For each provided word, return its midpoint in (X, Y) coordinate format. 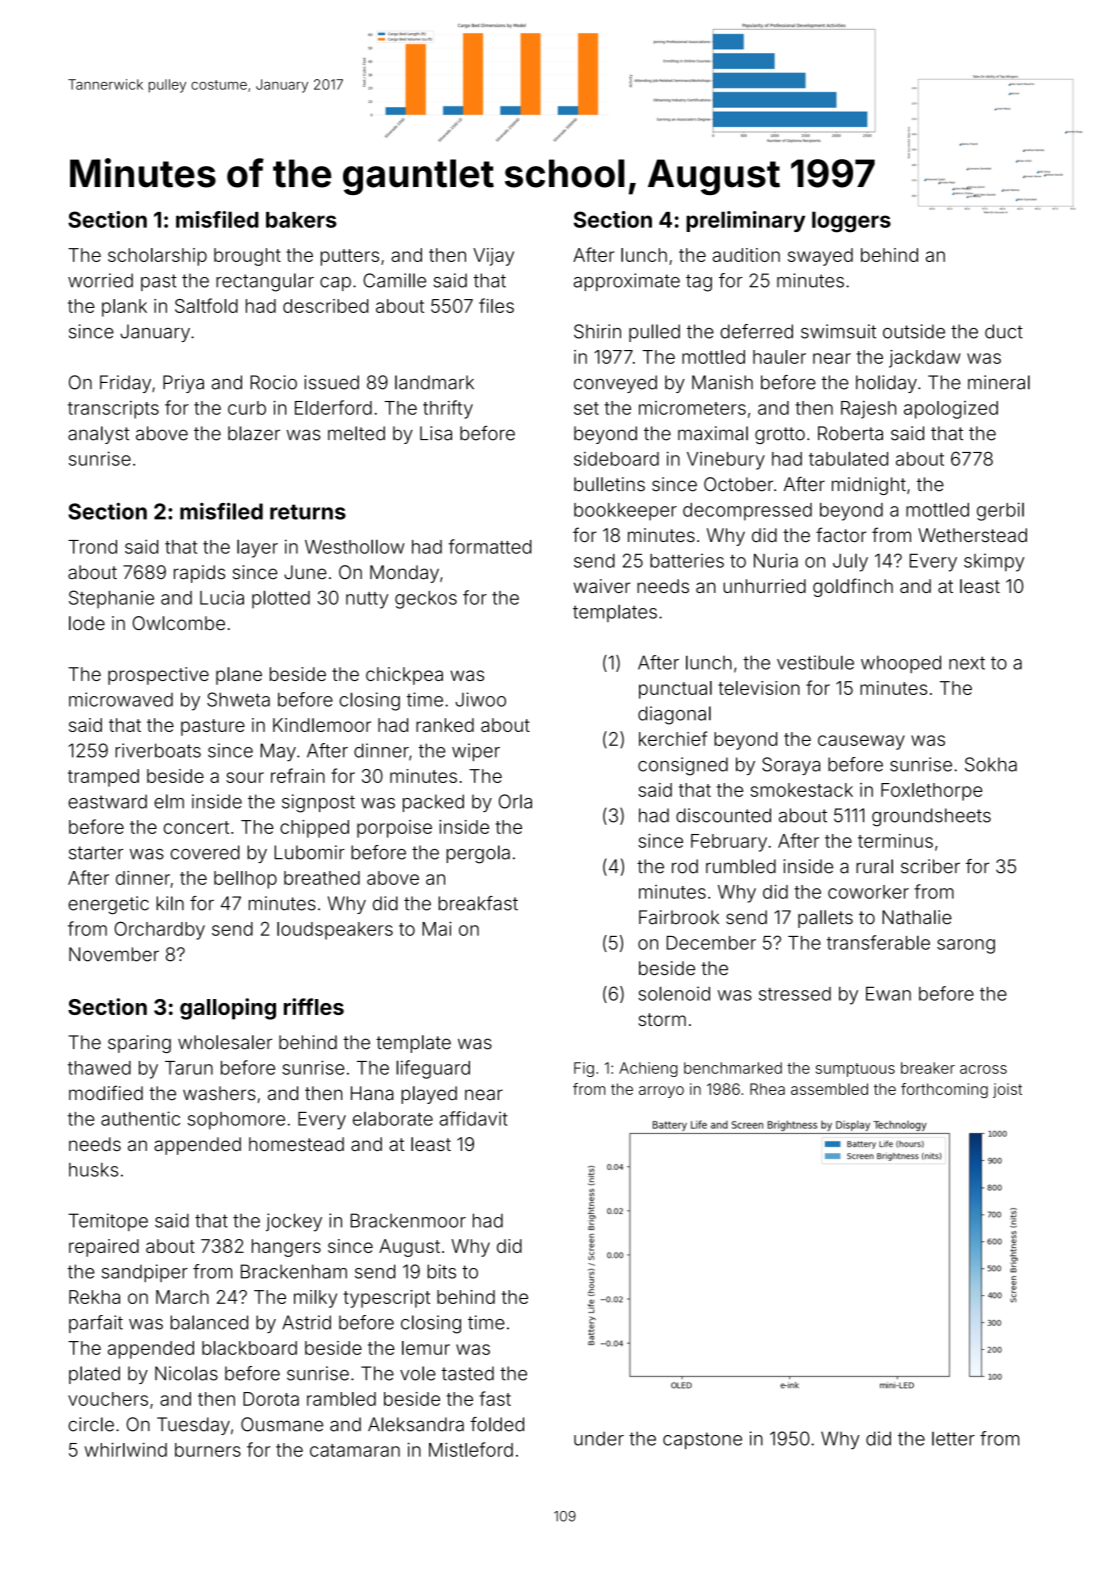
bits (441, 1271)
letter (953, 1439)
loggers (851, 222)
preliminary (745, 221)
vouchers (108, 1399)
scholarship (157, 257)
